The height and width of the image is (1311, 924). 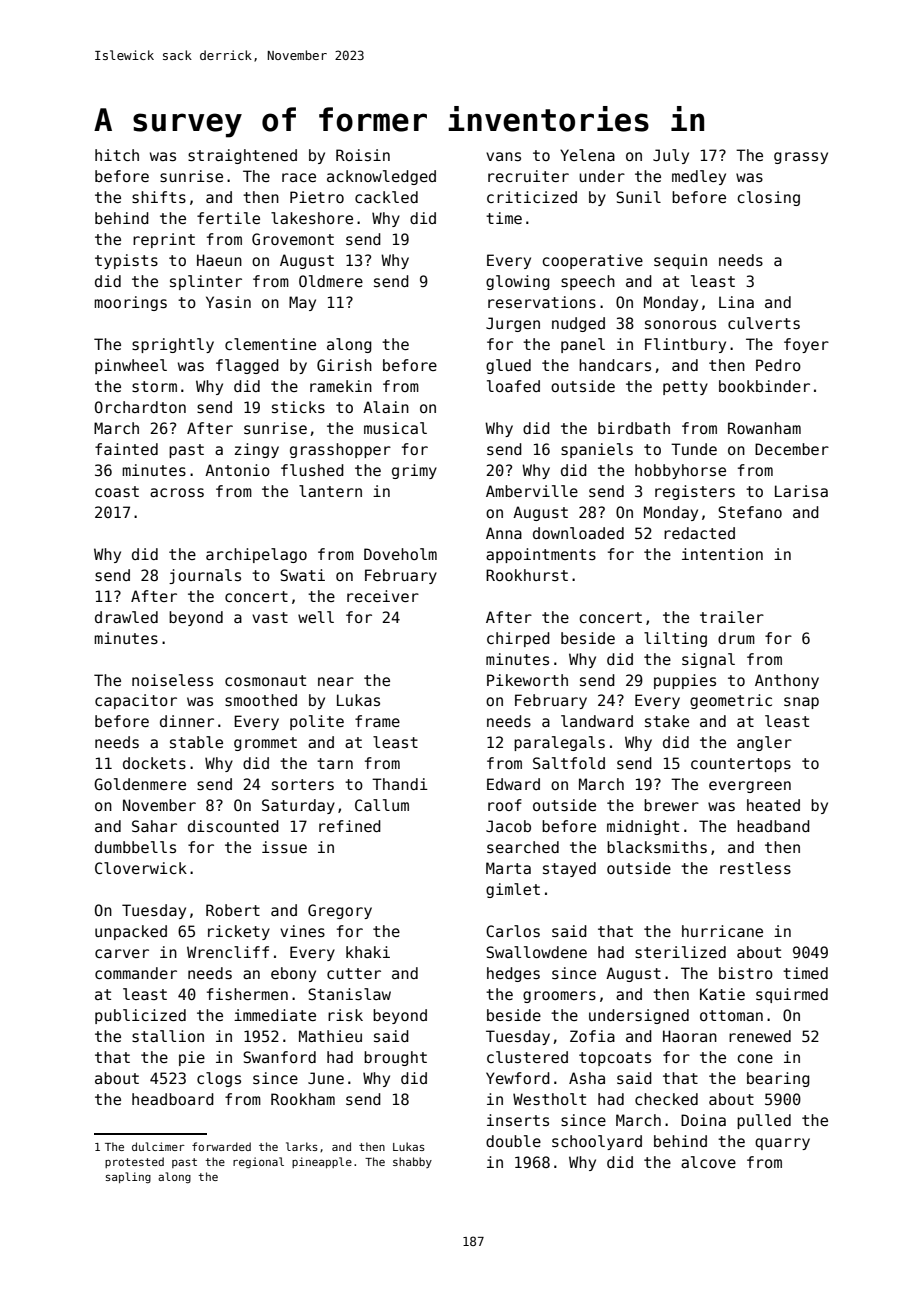 What do you see at coordinates (504, 533) in the image?
I see `Anna` at bounding box center [504, 533].
